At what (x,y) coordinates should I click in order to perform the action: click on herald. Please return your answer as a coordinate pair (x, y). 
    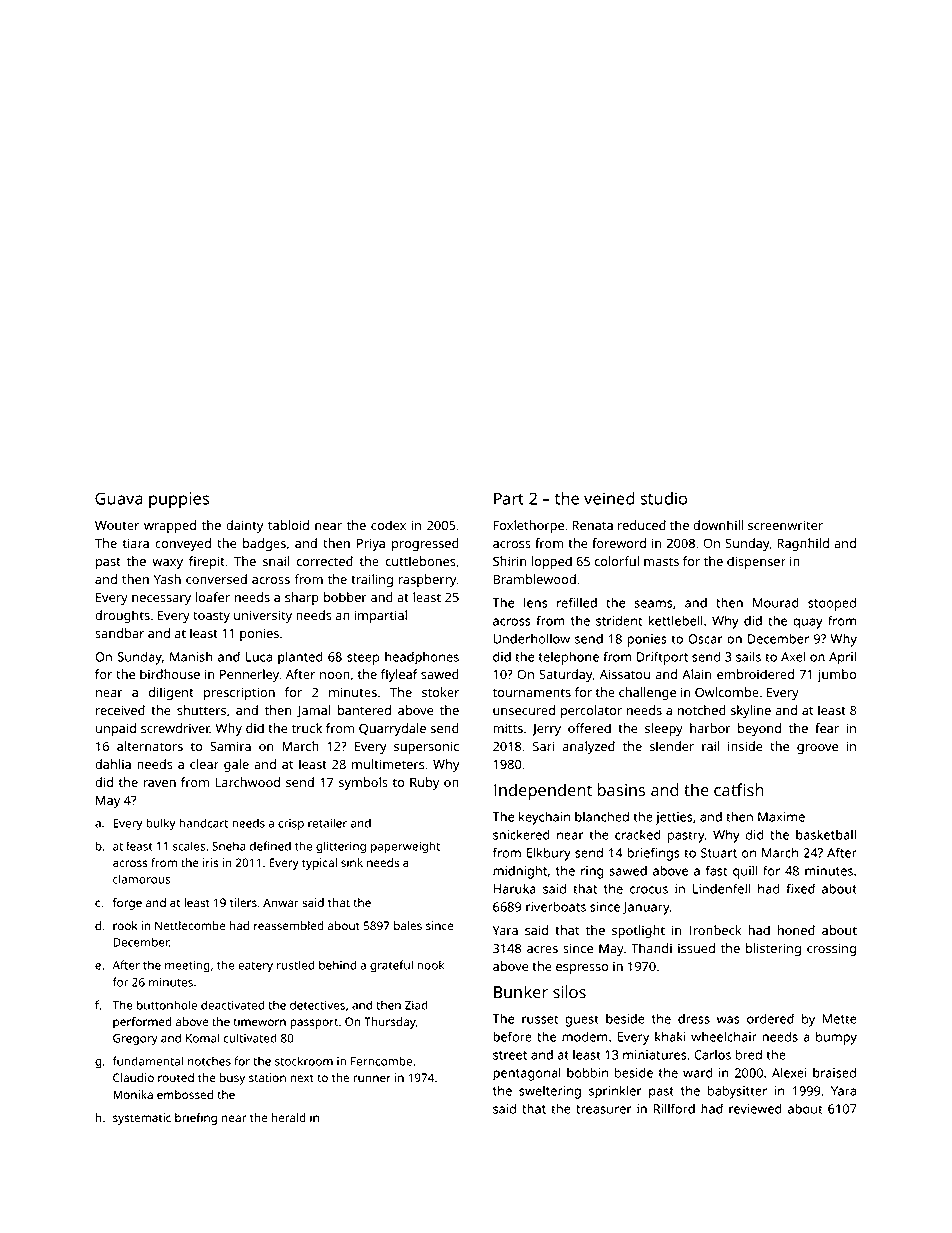
    Looking at the image, I should click on (288, 1117).
